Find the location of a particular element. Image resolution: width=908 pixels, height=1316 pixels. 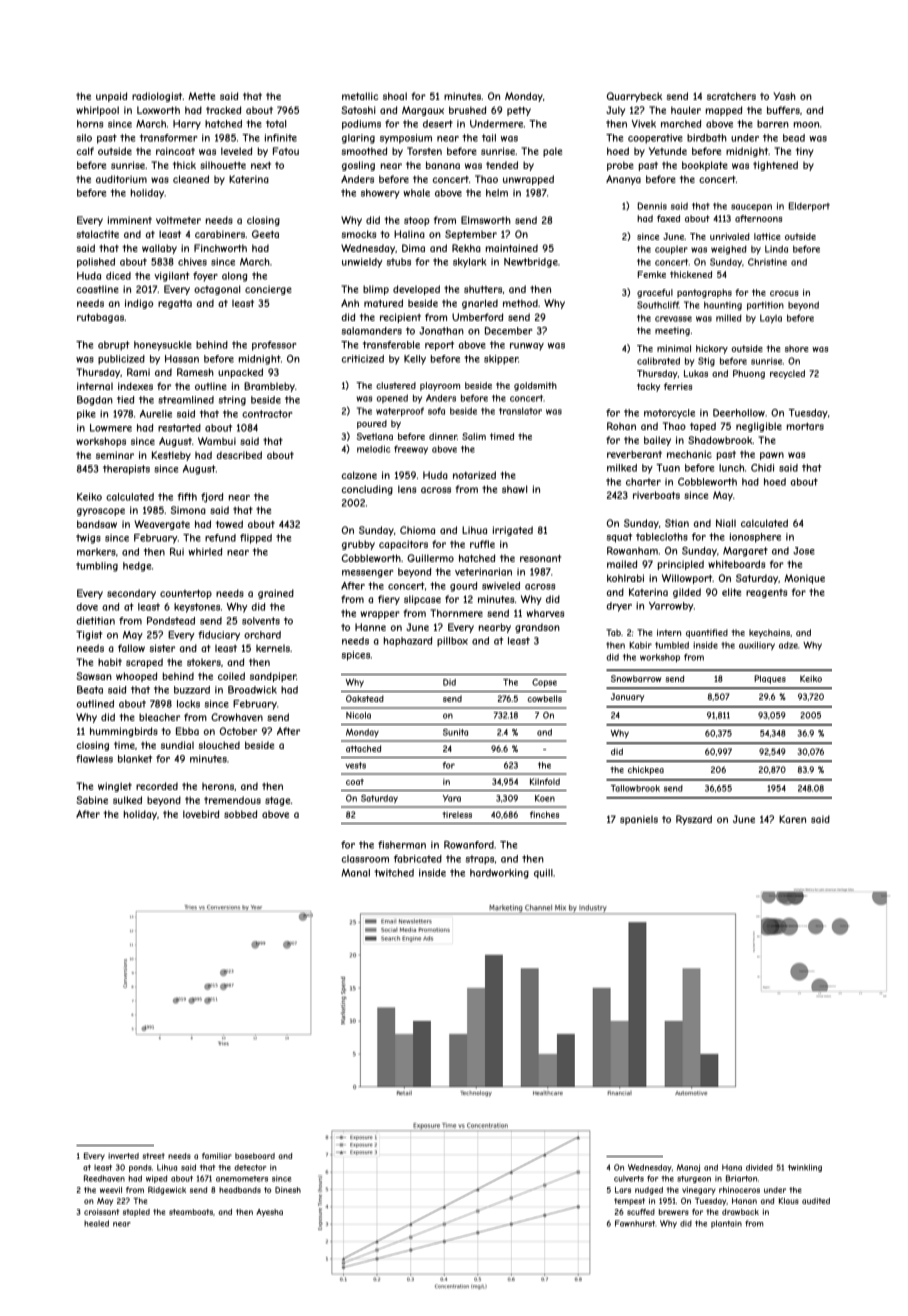

lovebird is located at coordinates (201, 814).
